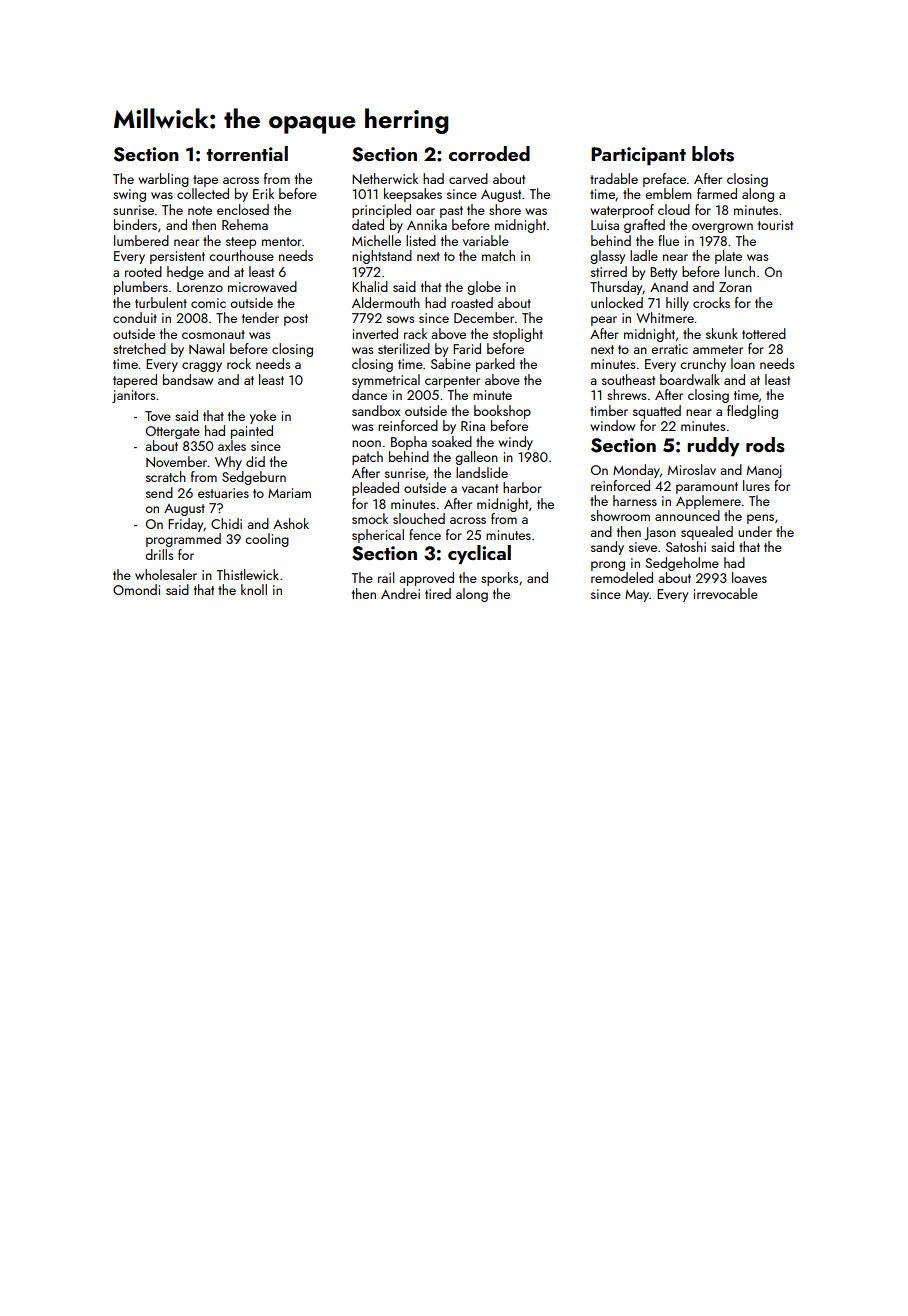 Image resolution: width=908 pixels, height=1316 pixels. What do you see at coordinates (735, 287) in the screenshot?
I see `Zoran` at bounding box center [735, 287].
